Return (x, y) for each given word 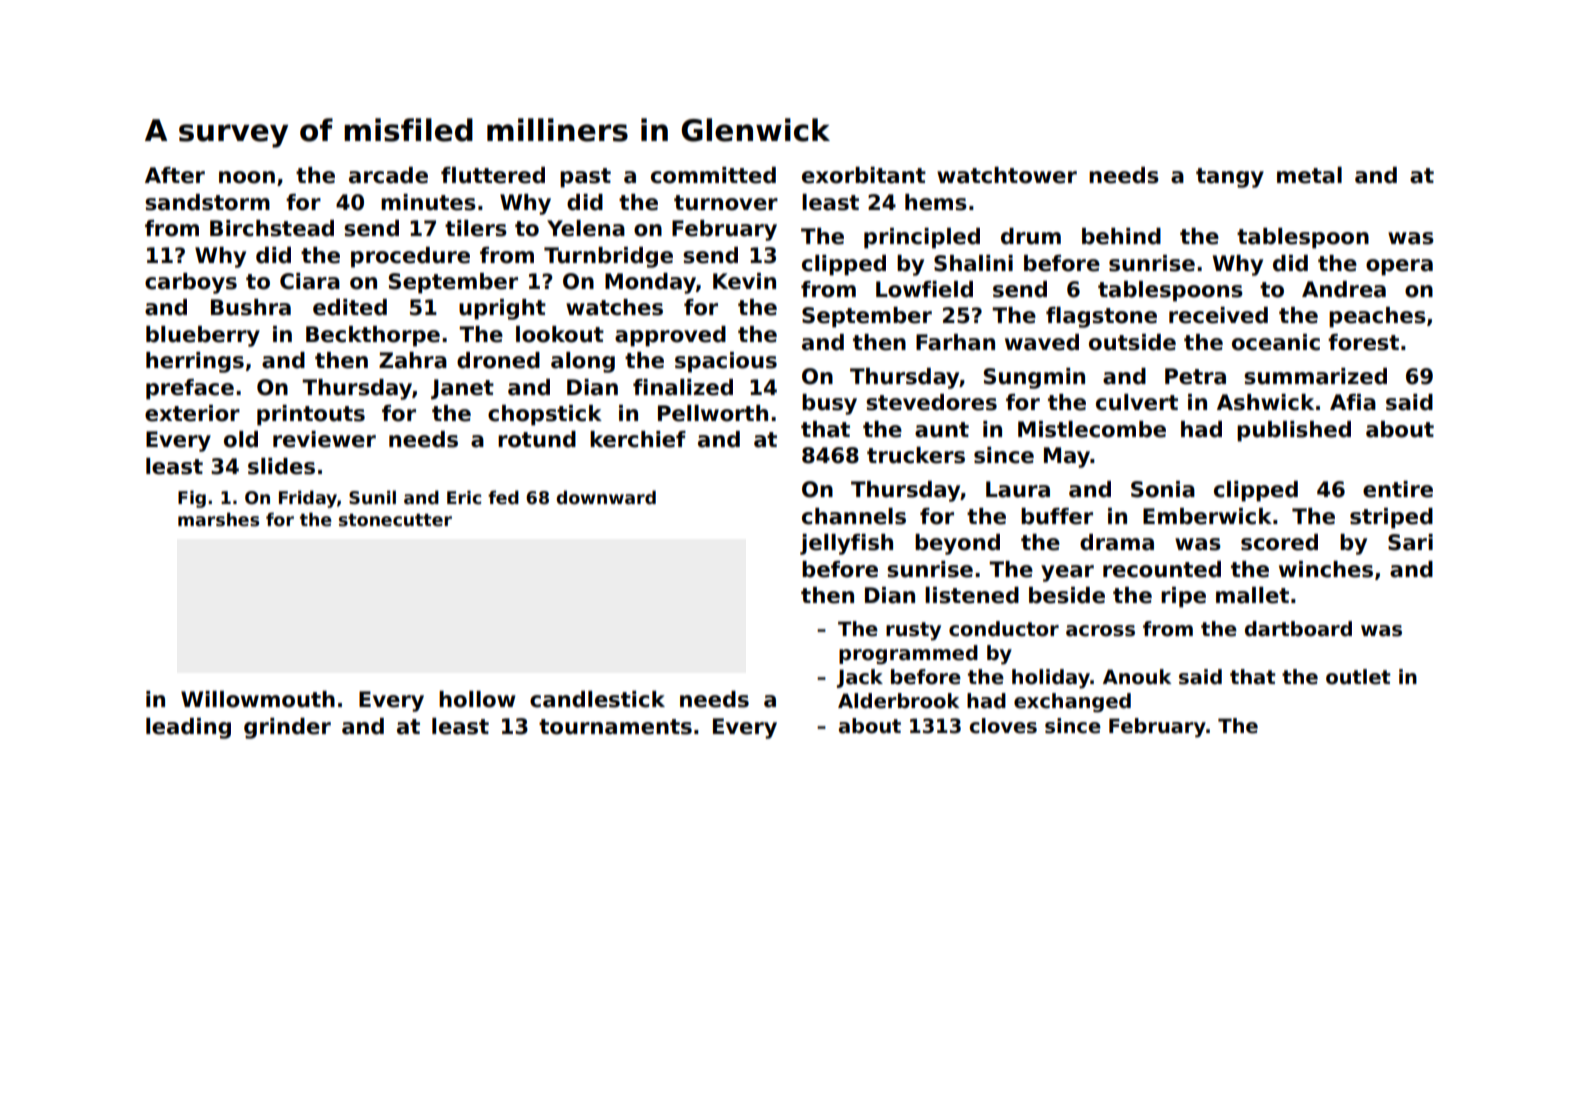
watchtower (1007, 175)
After (175, 175)
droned (498, 360)
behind (1121, 236)
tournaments (615, 727)
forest (1363, 342)
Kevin (744, 281)
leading (188, 728)
